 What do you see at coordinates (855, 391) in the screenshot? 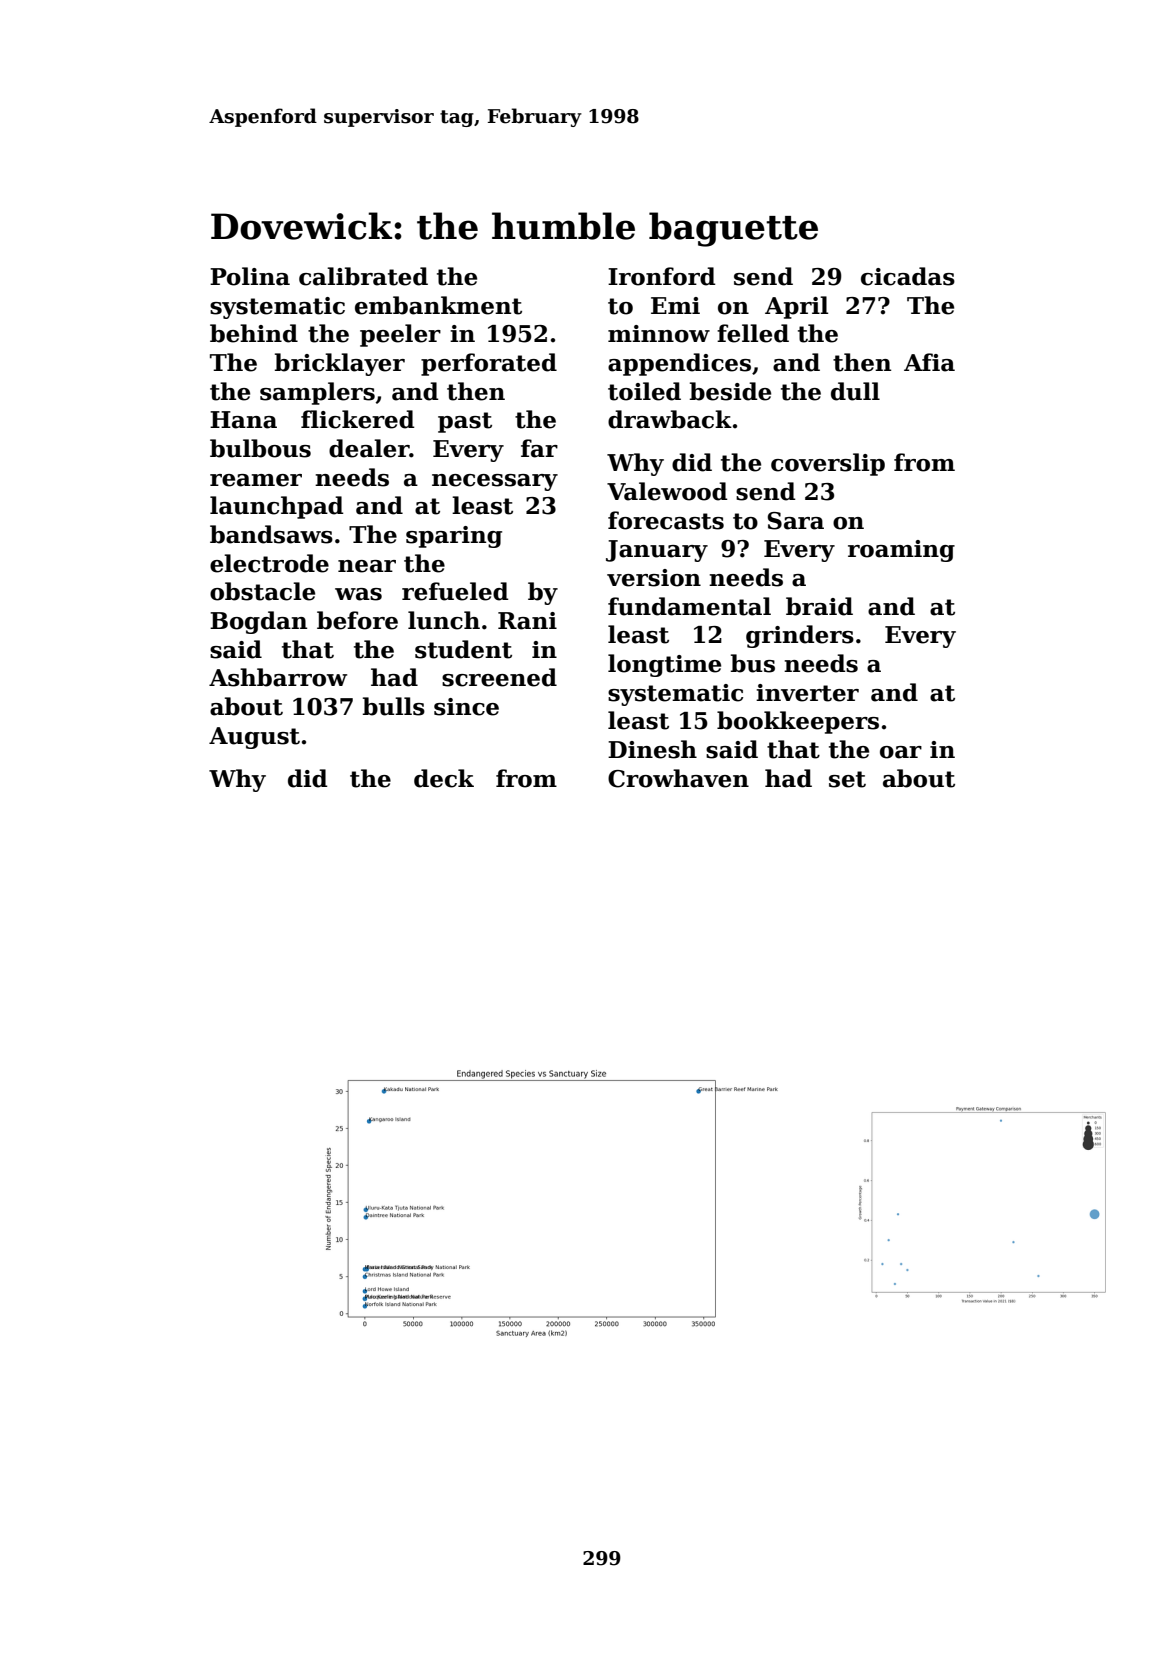
I see `dull` at bounding box center [855, 391].
